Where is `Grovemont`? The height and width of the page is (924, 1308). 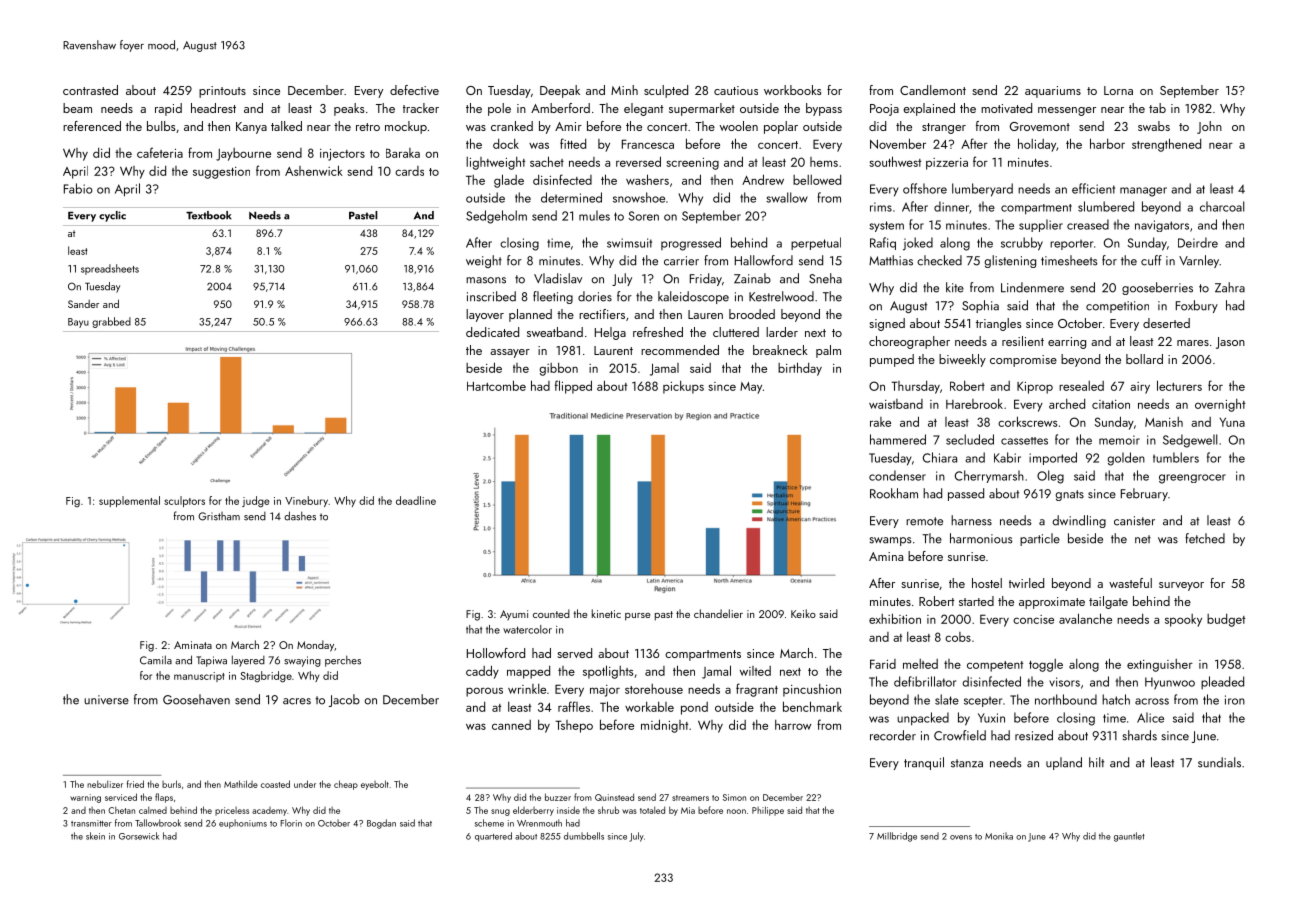 Grovemont is located at coordinates (1040, 126).
